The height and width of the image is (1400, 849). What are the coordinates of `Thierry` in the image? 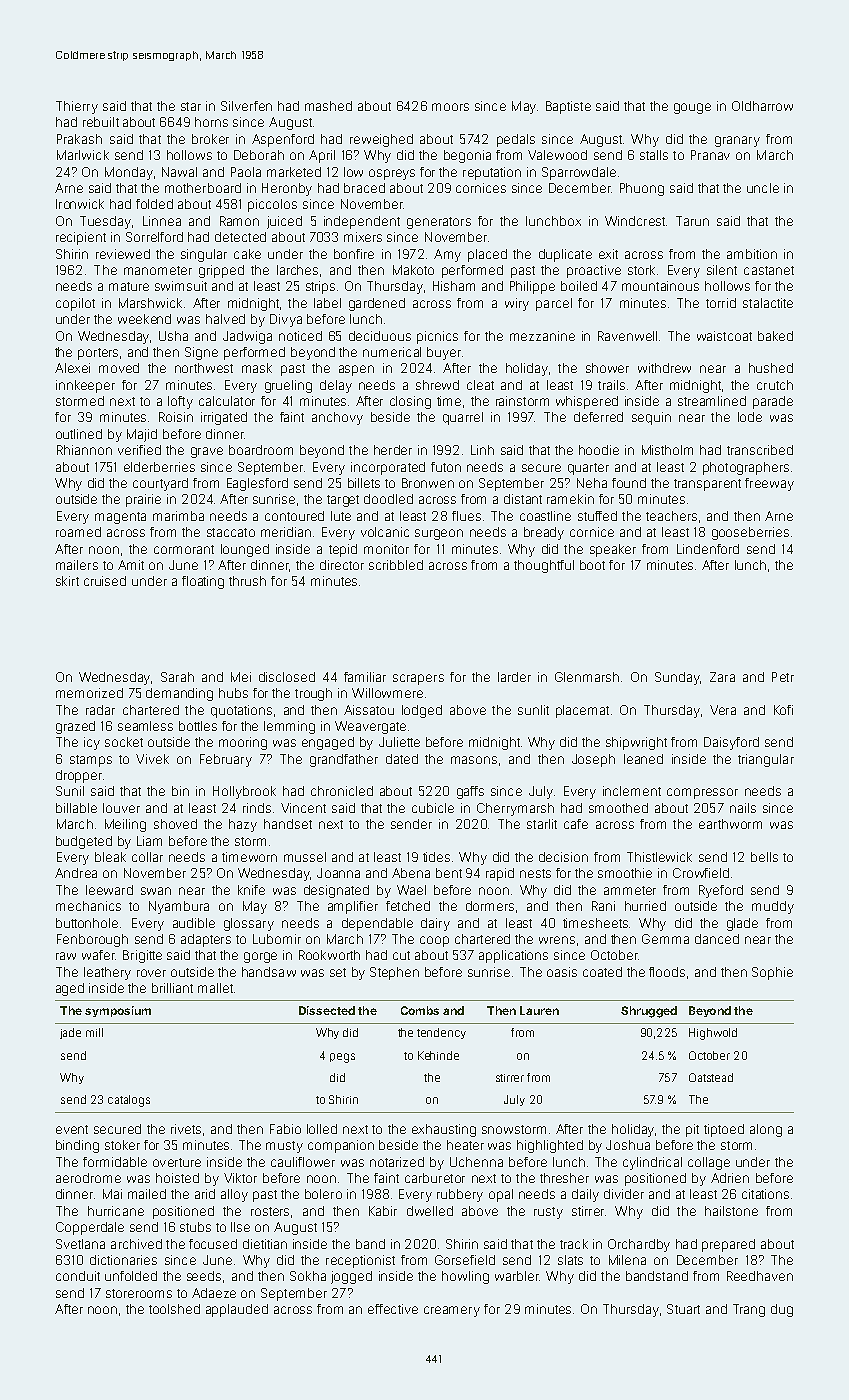 It's located at (77, 107).
